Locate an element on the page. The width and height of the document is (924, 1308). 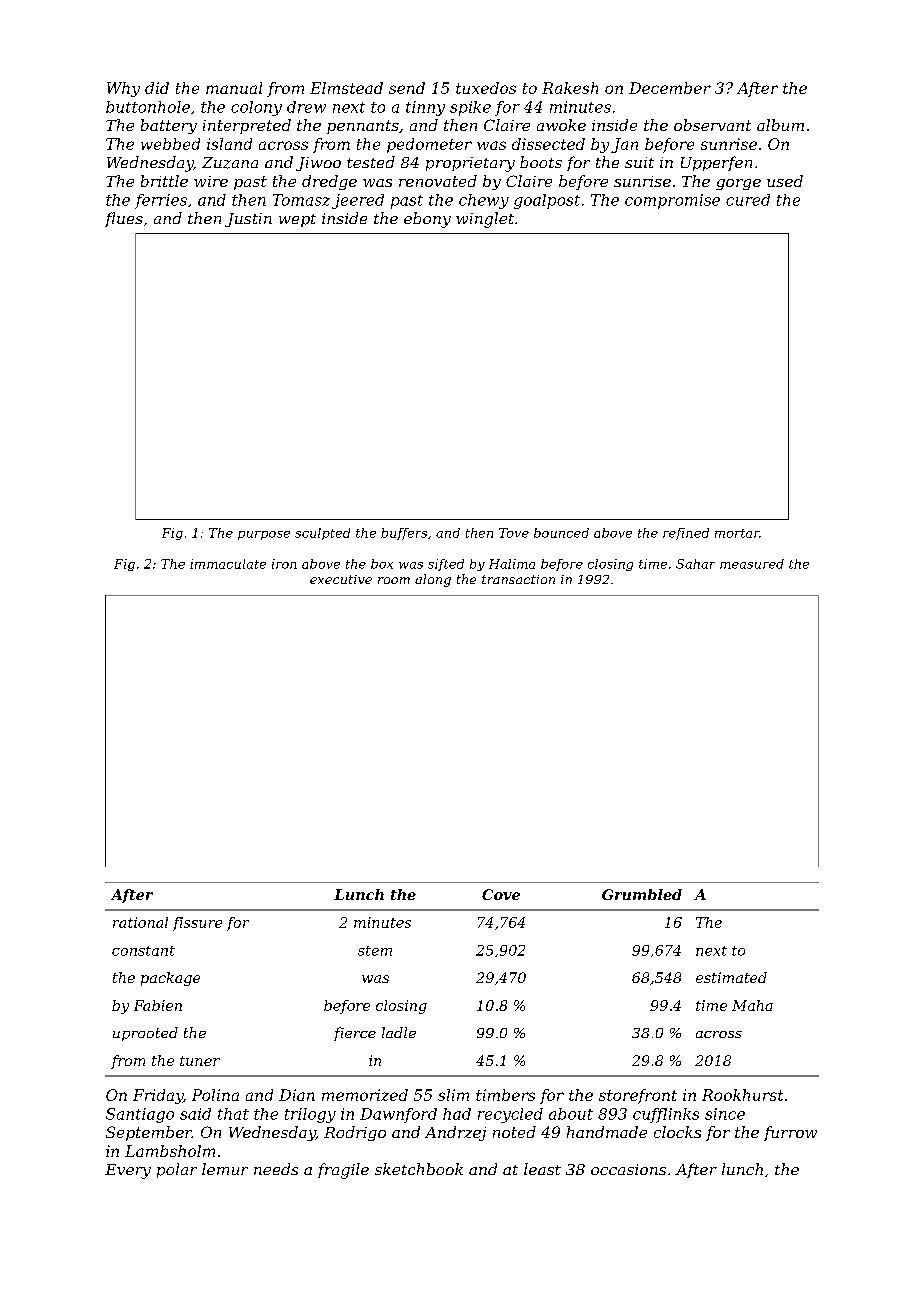
transaction is located at coordinates (518, 579).
